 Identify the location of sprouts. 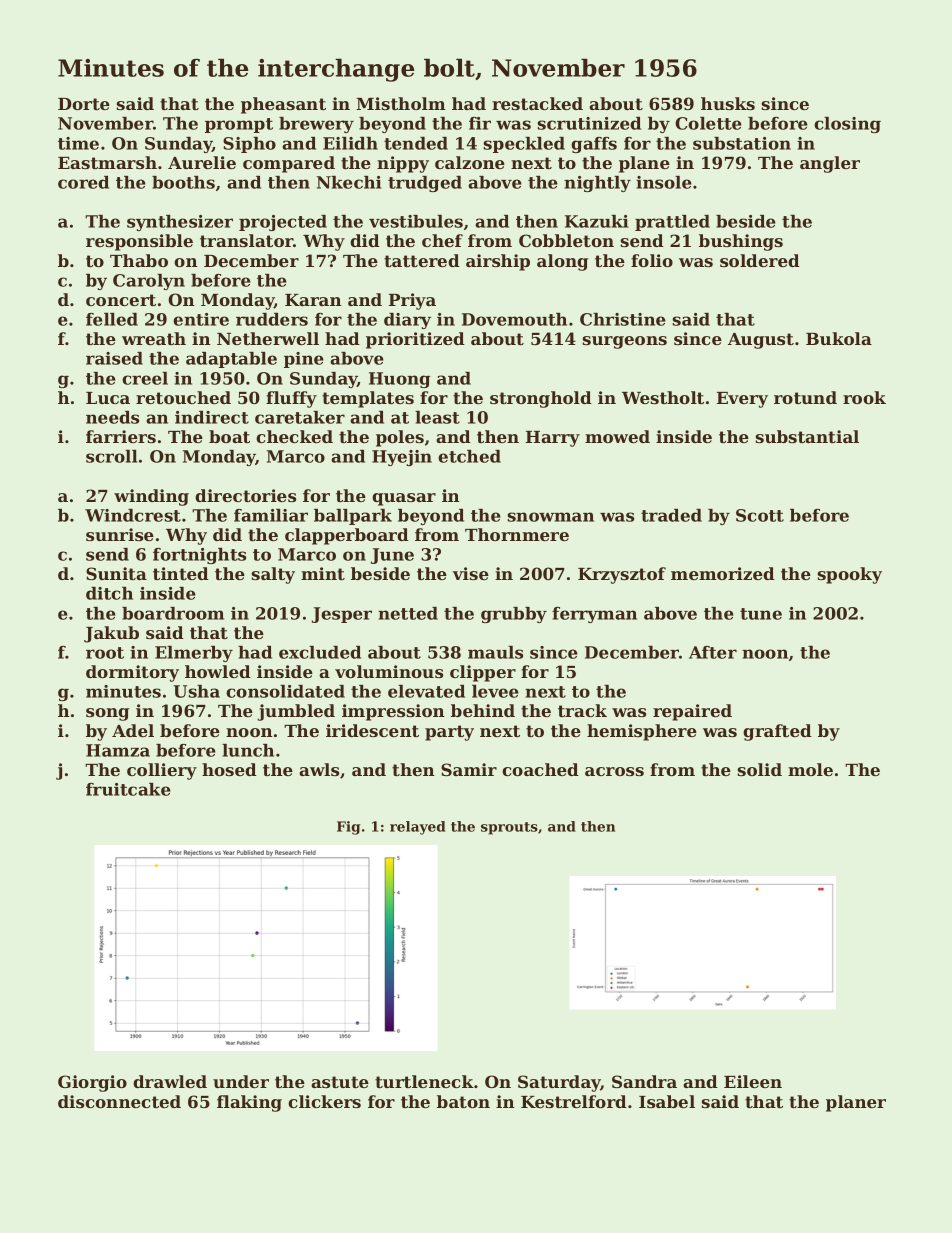
(509, 828).
